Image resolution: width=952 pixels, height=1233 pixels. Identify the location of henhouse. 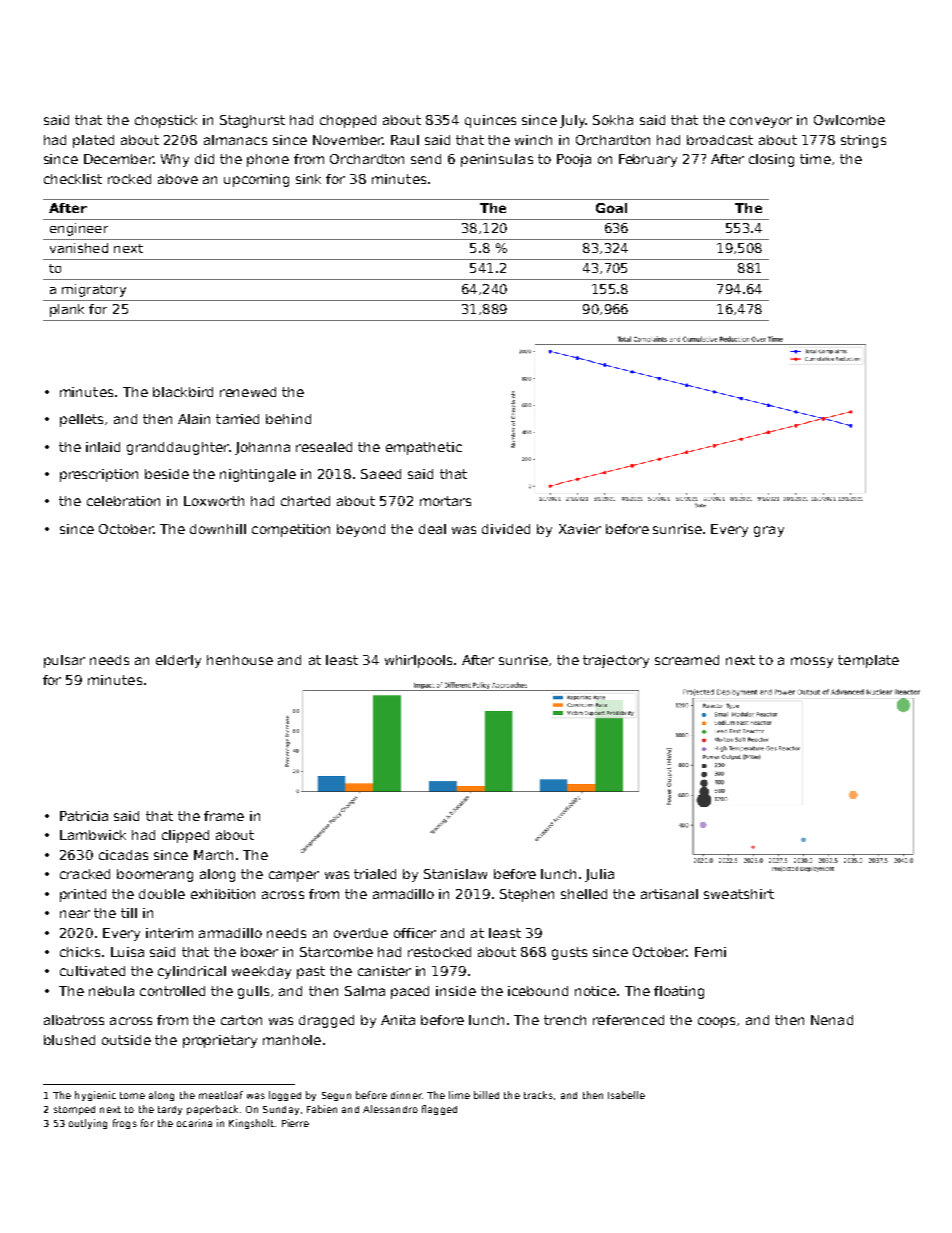
(240, 660).
